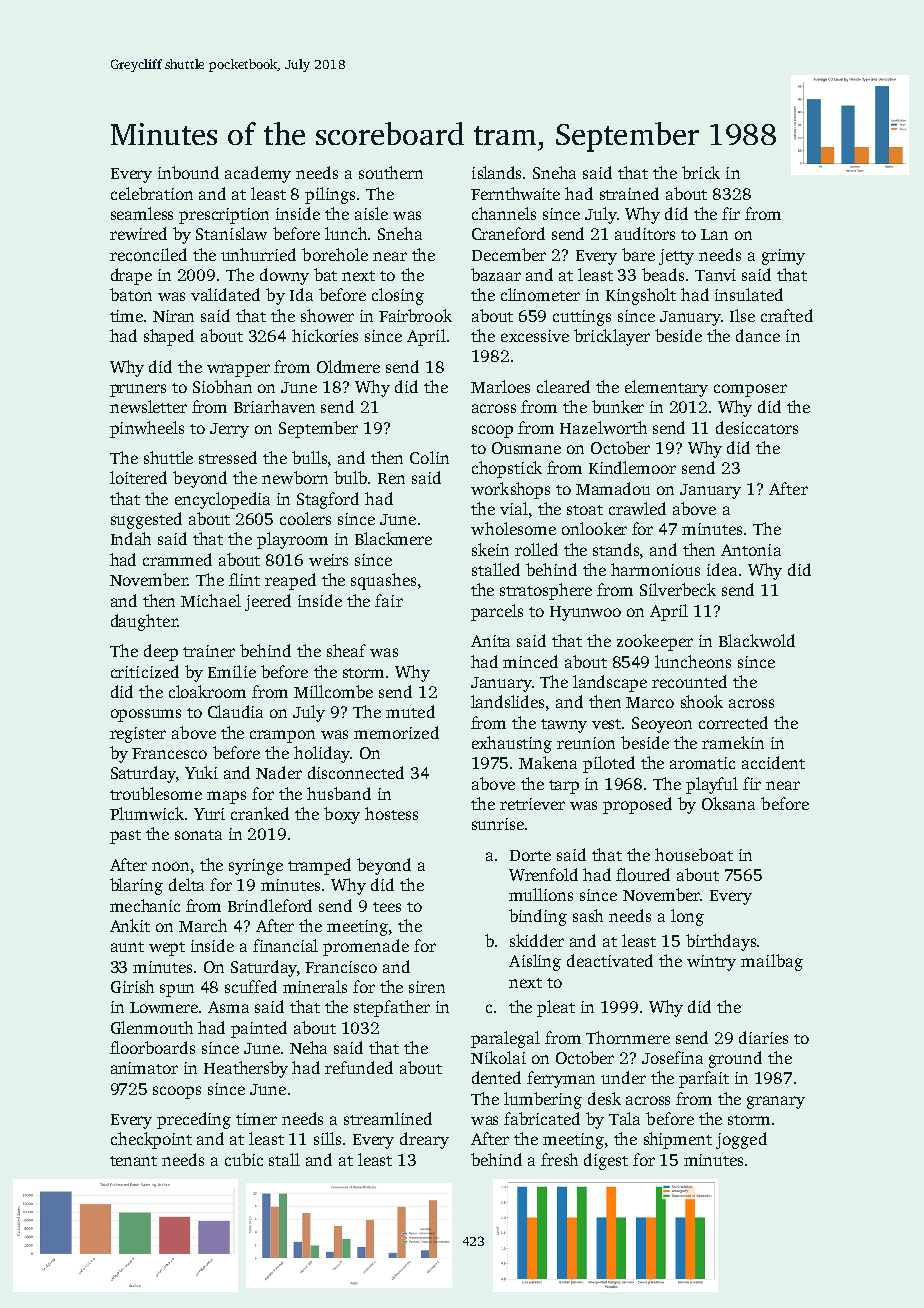 The height and width of the image is (1308, 924). Describe the element at coordinates (741, 1140) in the image. I see `jogged` at that location.
